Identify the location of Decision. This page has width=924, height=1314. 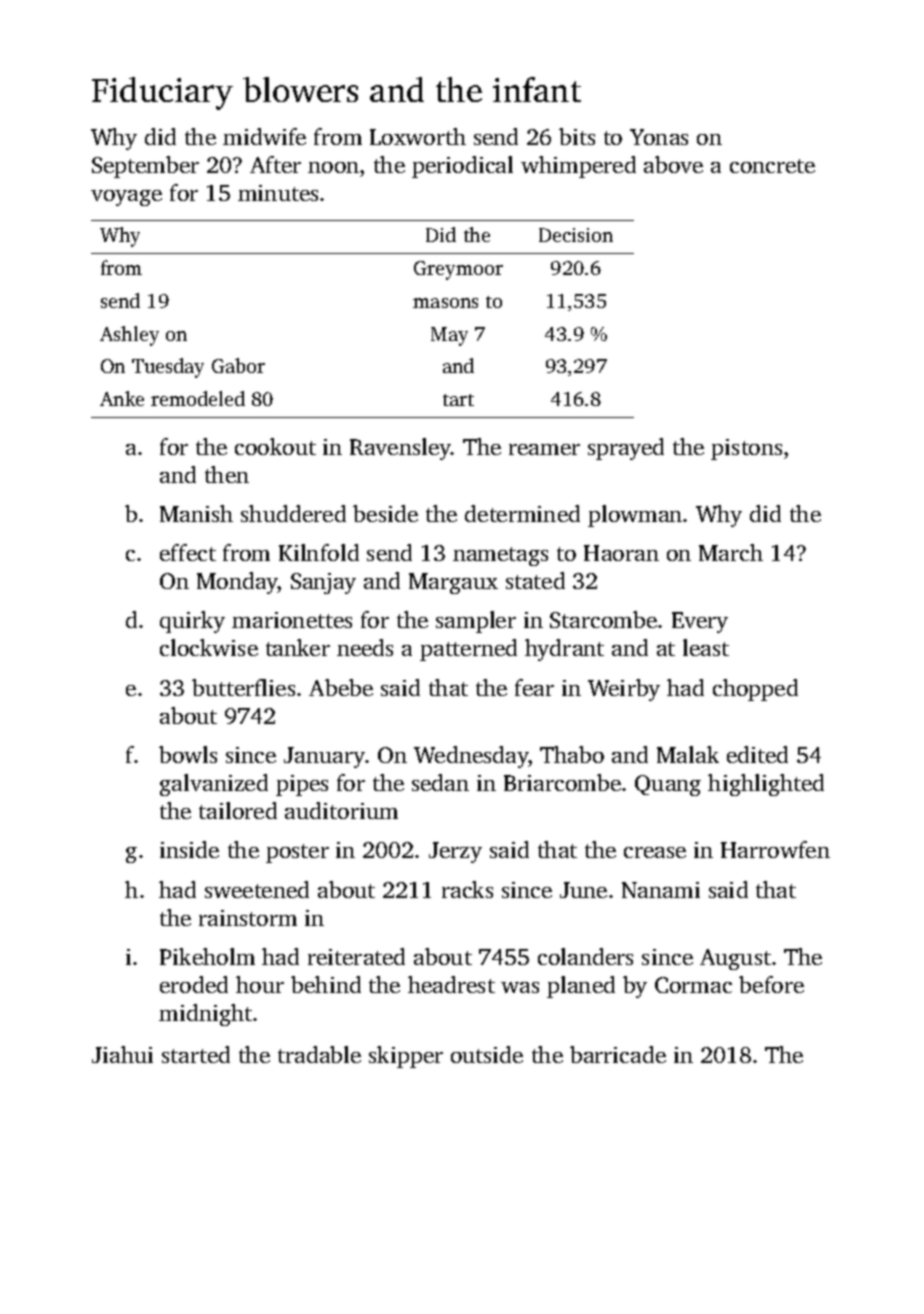
(576, 235).
